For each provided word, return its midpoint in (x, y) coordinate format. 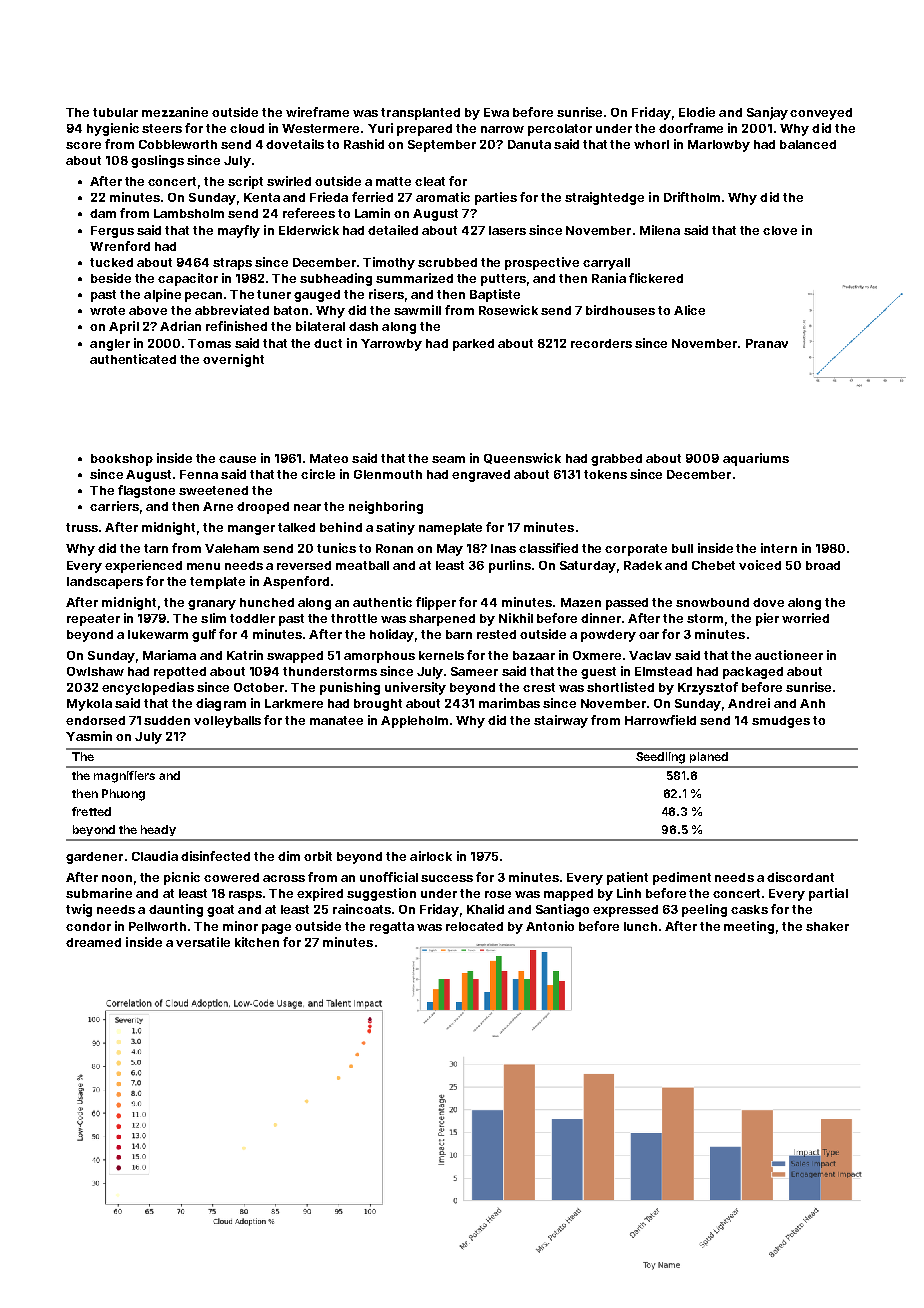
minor (240, 926)
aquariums (756, 459)
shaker (827, 926)
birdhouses (620, 310)
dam (103, 213)
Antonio (550, 926)
